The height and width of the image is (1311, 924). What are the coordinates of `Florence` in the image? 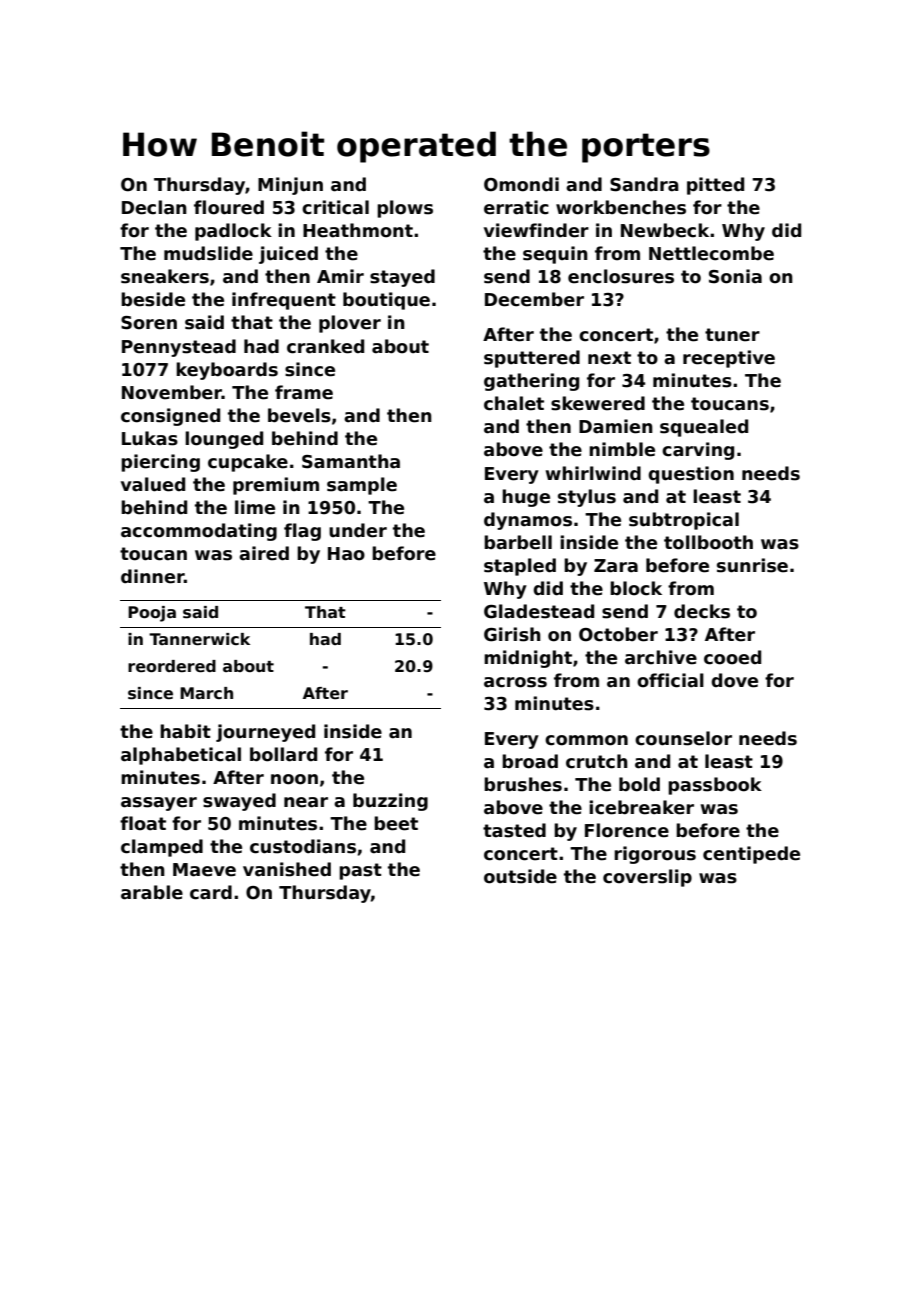 It's located at (627, 830).
